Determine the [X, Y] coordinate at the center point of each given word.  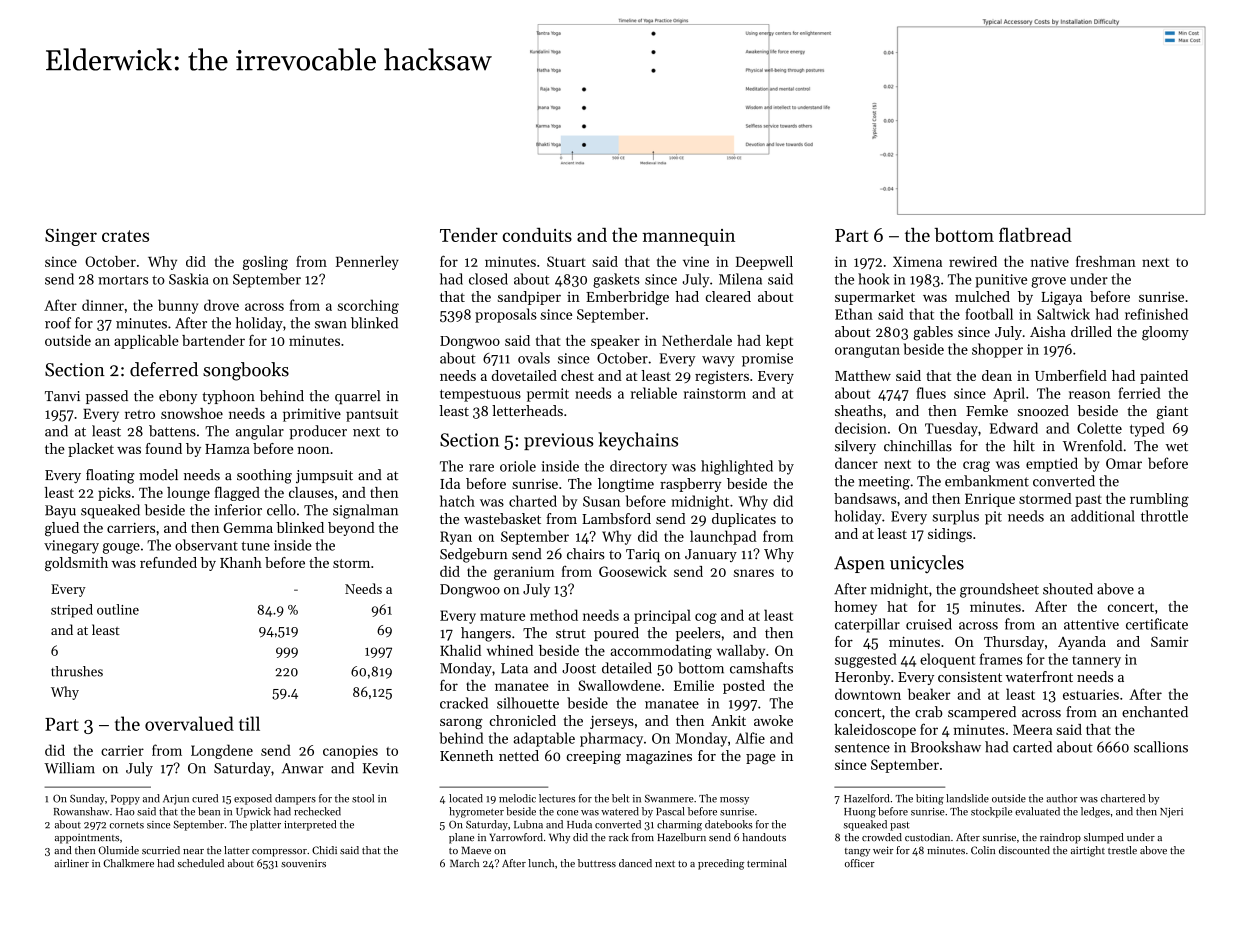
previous [559, 441]
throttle [1164, 516]
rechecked [317, 811]
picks [114, 494]
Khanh [241, 562]
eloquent [947, 660]
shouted [1068, 589]
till [249, 723]
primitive [312, 415]
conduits [537, 235]
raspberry [690, 485]
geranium [524, 573]
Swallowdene [619, 685]
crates [125, 236]
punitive [1001, 281]
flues [931, 393]
